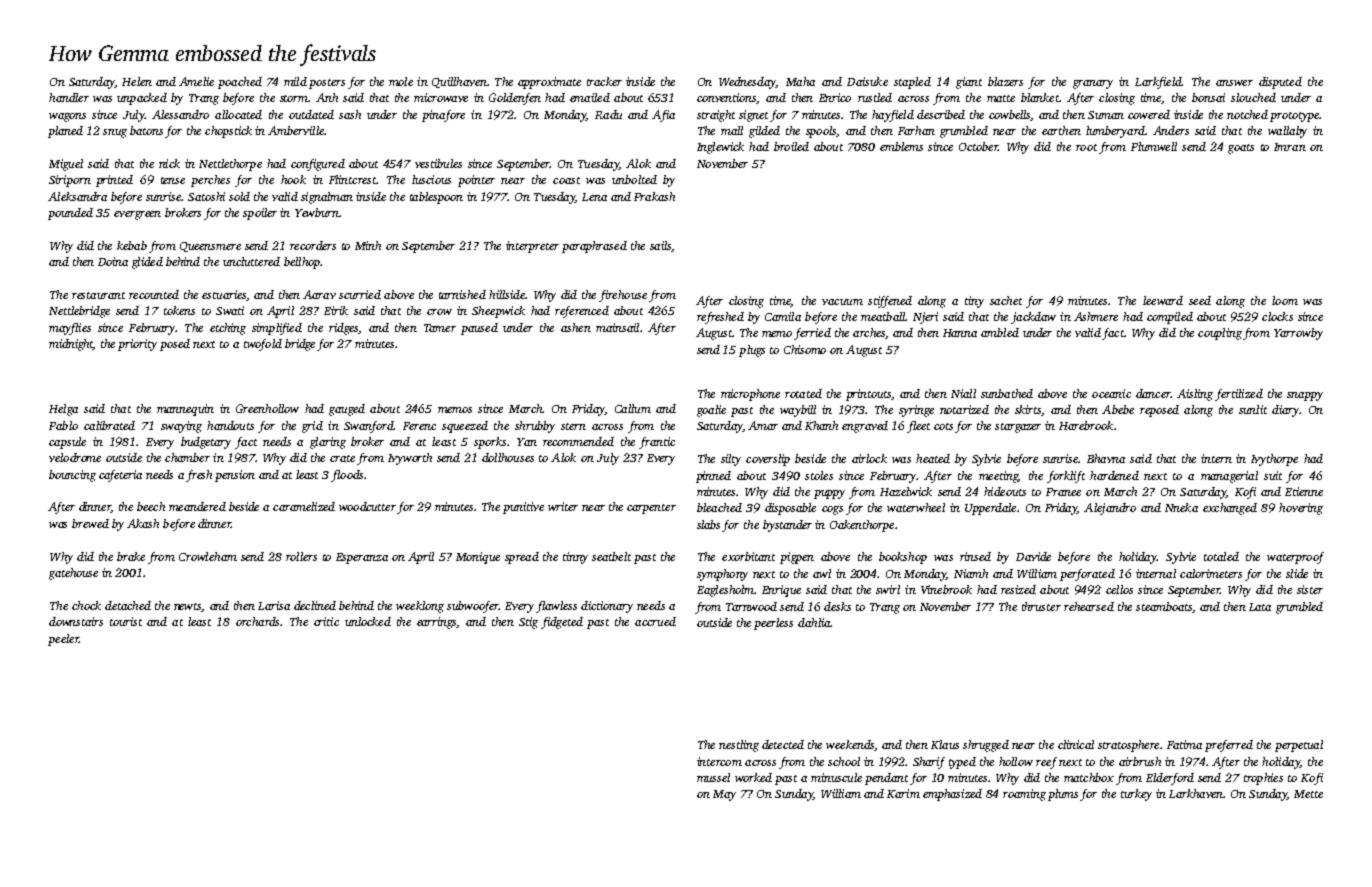 This image has height=887, width=1372. Describe the element at coordinates (196, 81) in the image. I see `Amelie` at that location.
